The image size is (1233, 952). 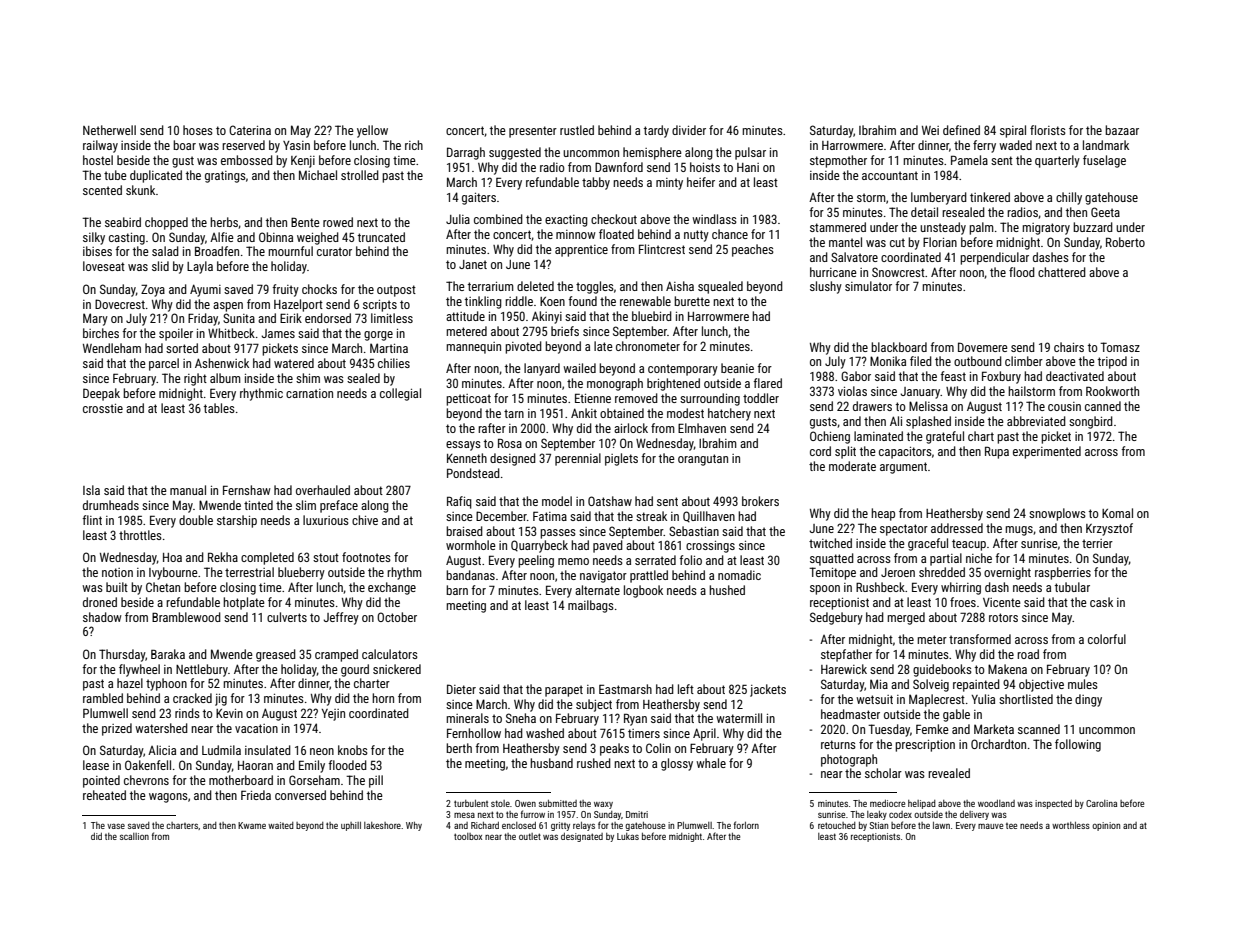 I want to click on terrier, so click(x=1097, y=543).
